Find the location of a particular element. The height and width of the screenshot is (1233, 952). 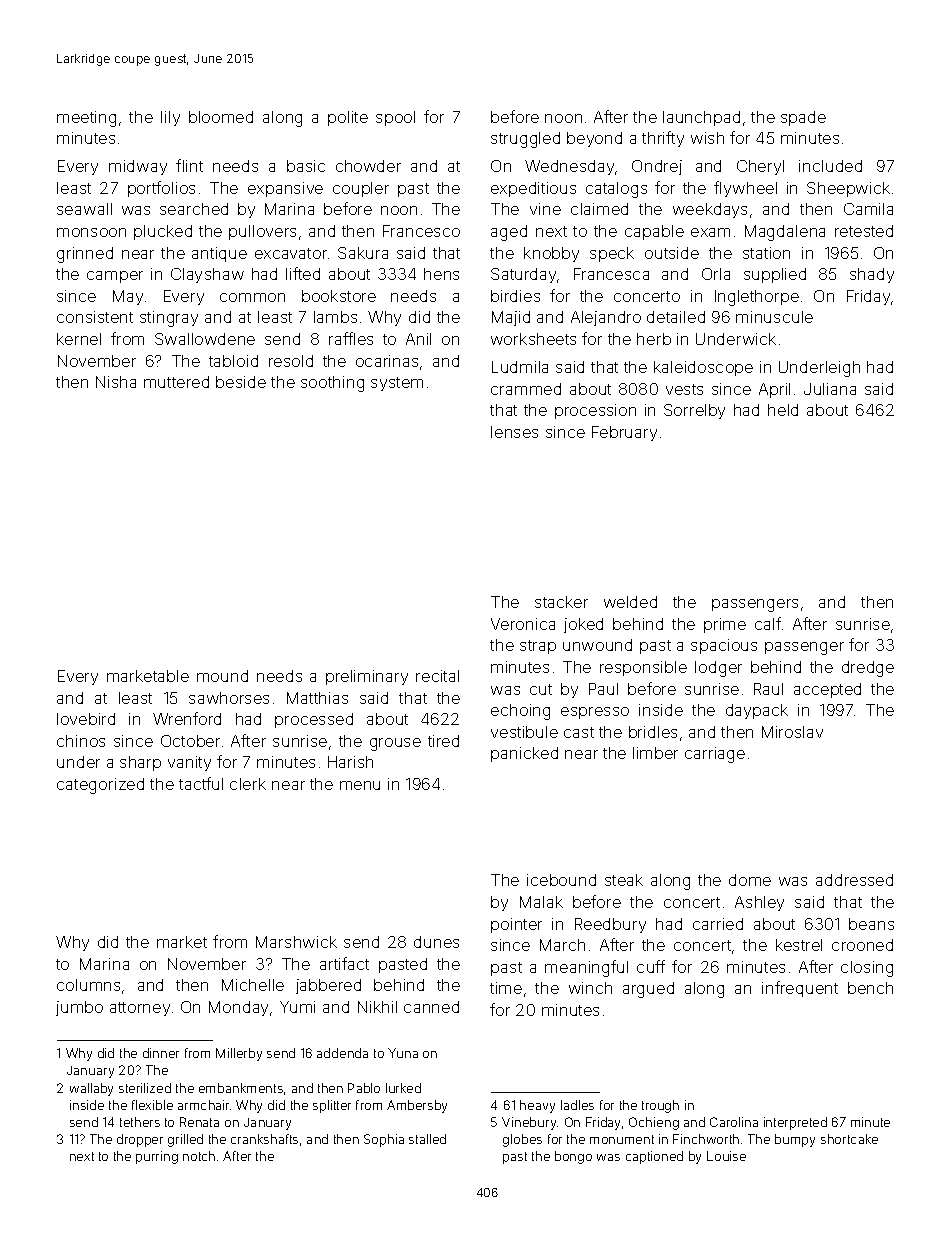

tactful is located at coordinates (201, 783).
